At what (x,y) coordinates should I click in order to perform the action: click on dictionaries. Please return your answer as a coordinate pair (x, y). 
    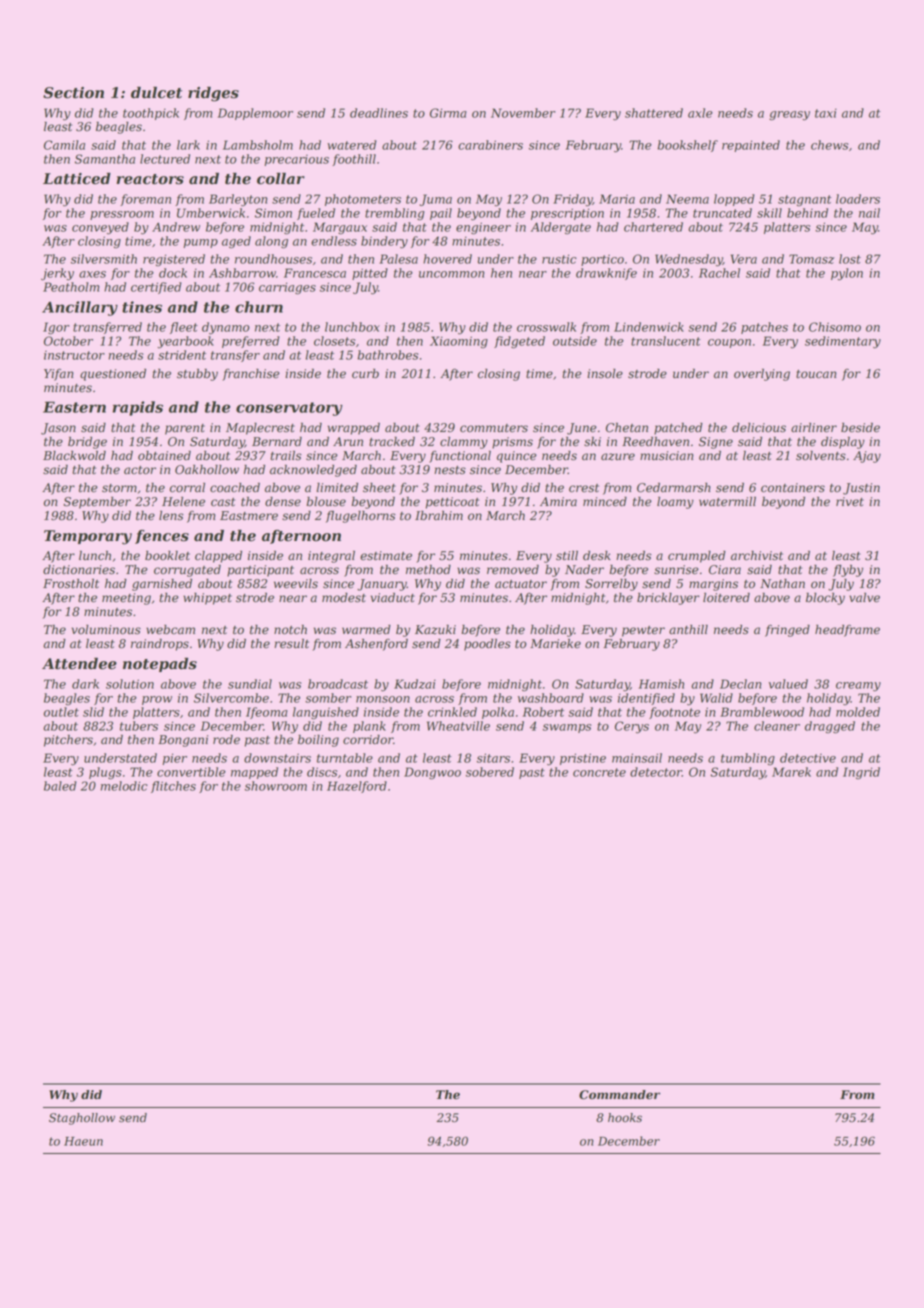
    Looking at the image, I should click on (79, 569).
